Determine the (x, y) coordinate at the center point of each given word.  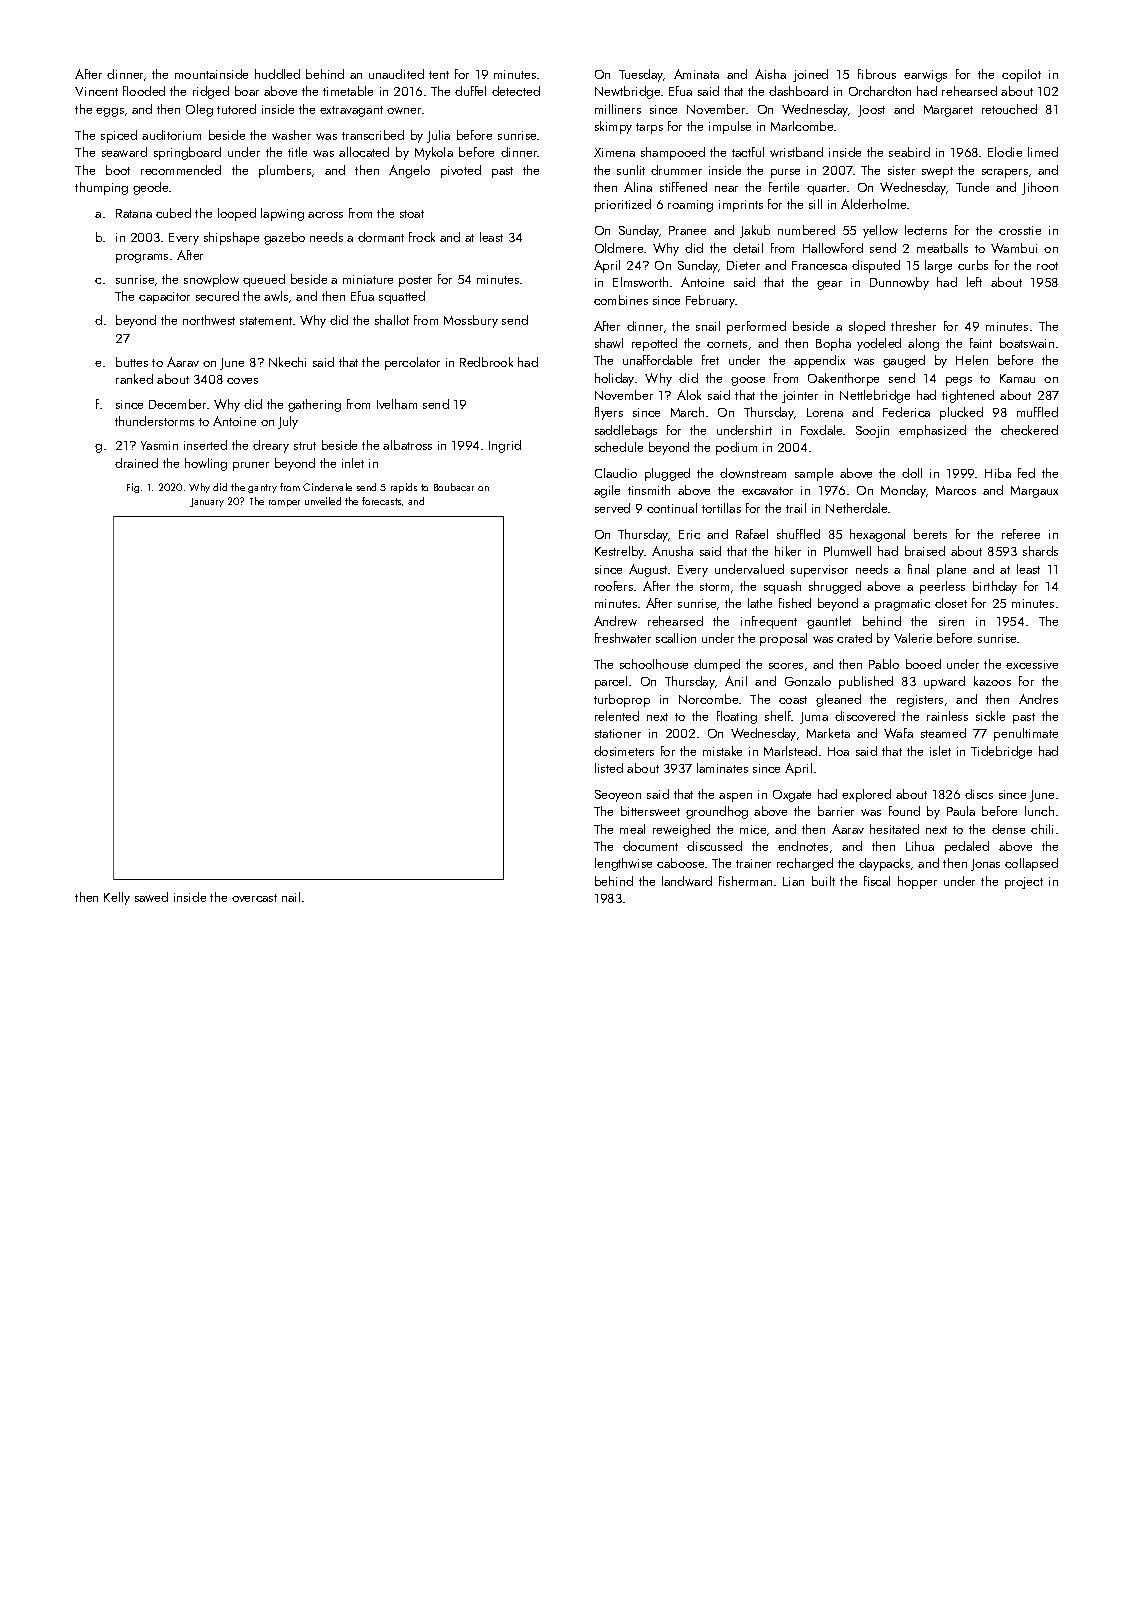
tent (439, 75)
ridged (211, 92)
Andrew (615, 621)
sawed (151, 897)
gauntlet (829, 622)
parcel (611, 682)
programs (142, 258)
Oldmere (619, 248)
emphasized (932, 431)
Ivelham (397, 404)
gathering (314, 405)
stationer (618, 733)
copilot (1021, 75)
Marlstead (790, 751)
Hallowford (833, 248)
